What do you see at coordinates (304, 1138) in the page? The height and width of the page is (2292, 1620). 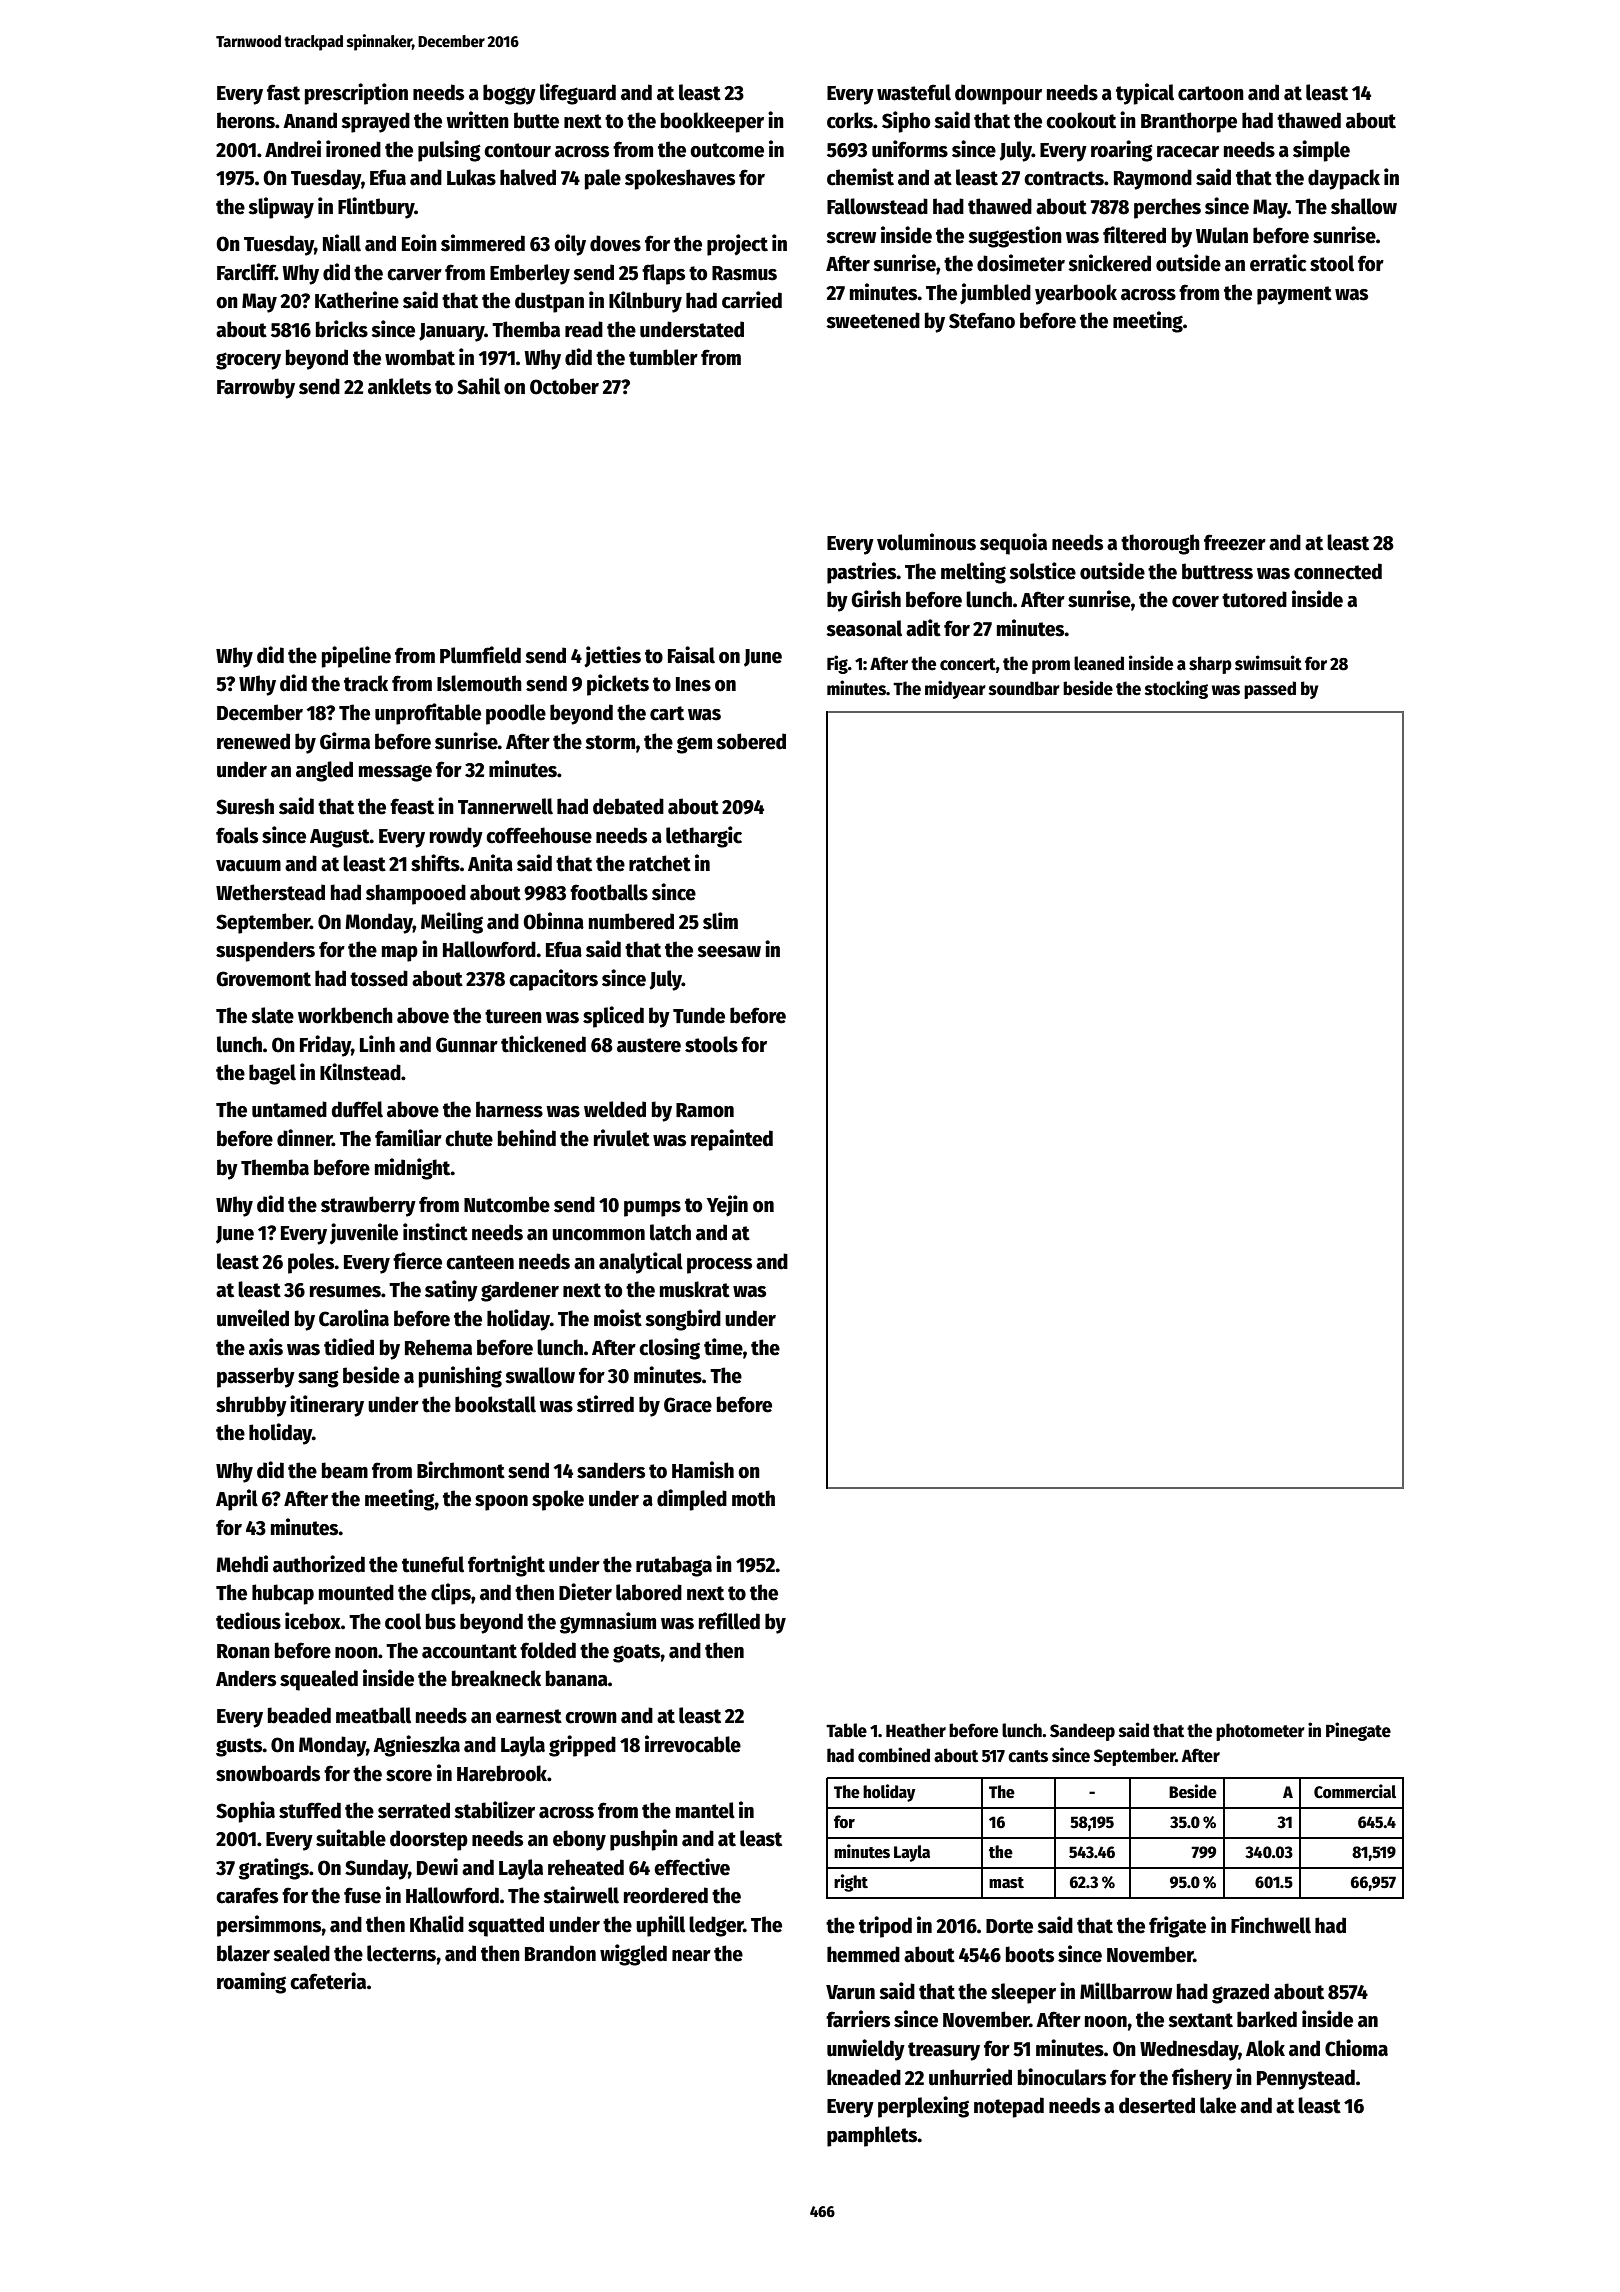 I see `dinner` at bounding box center [304, 1138].
